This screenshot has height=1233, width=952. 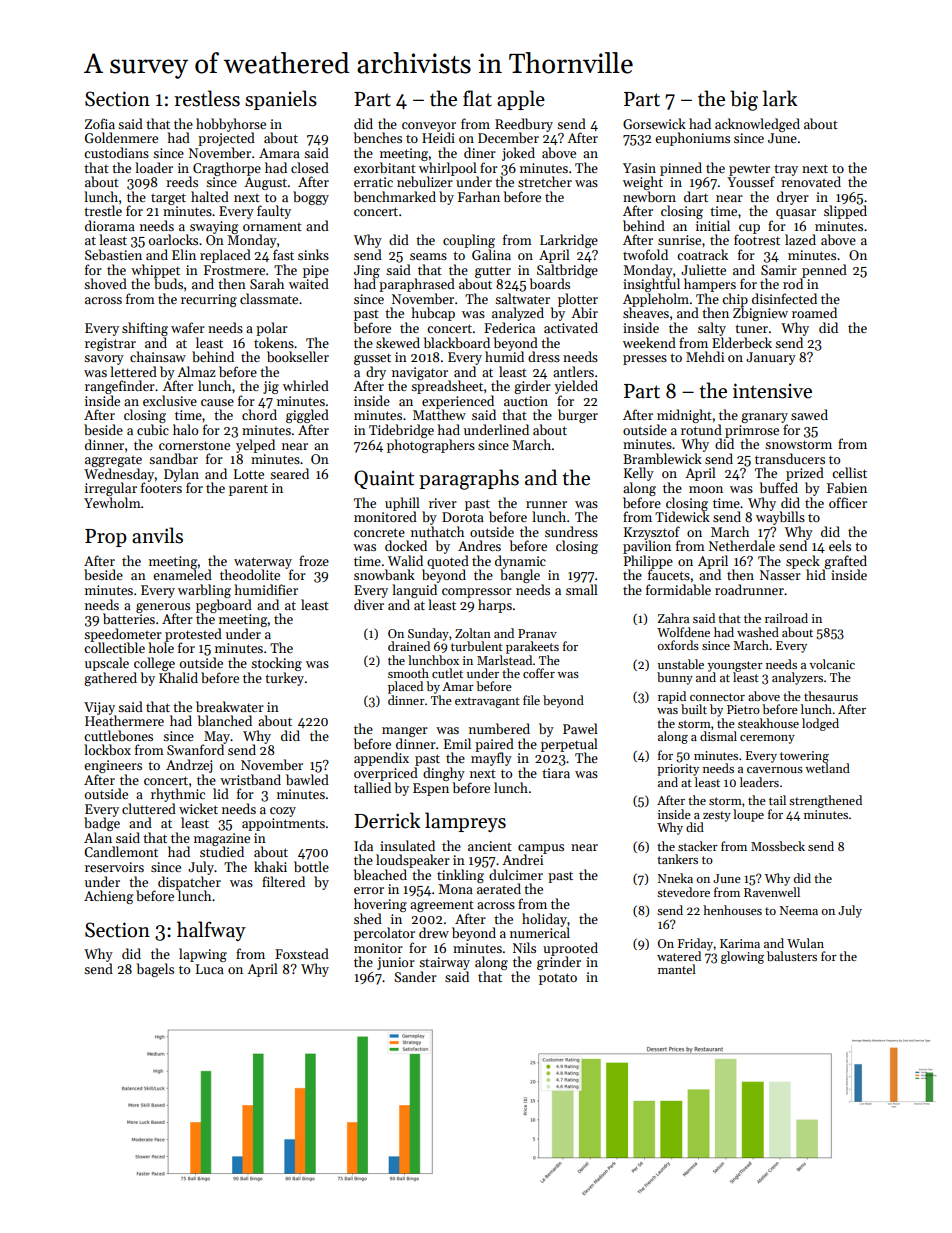 What do you see at coordinates (100, 123) in the screenshot?
I see `Zofia` at bounding box center [100, 123].
